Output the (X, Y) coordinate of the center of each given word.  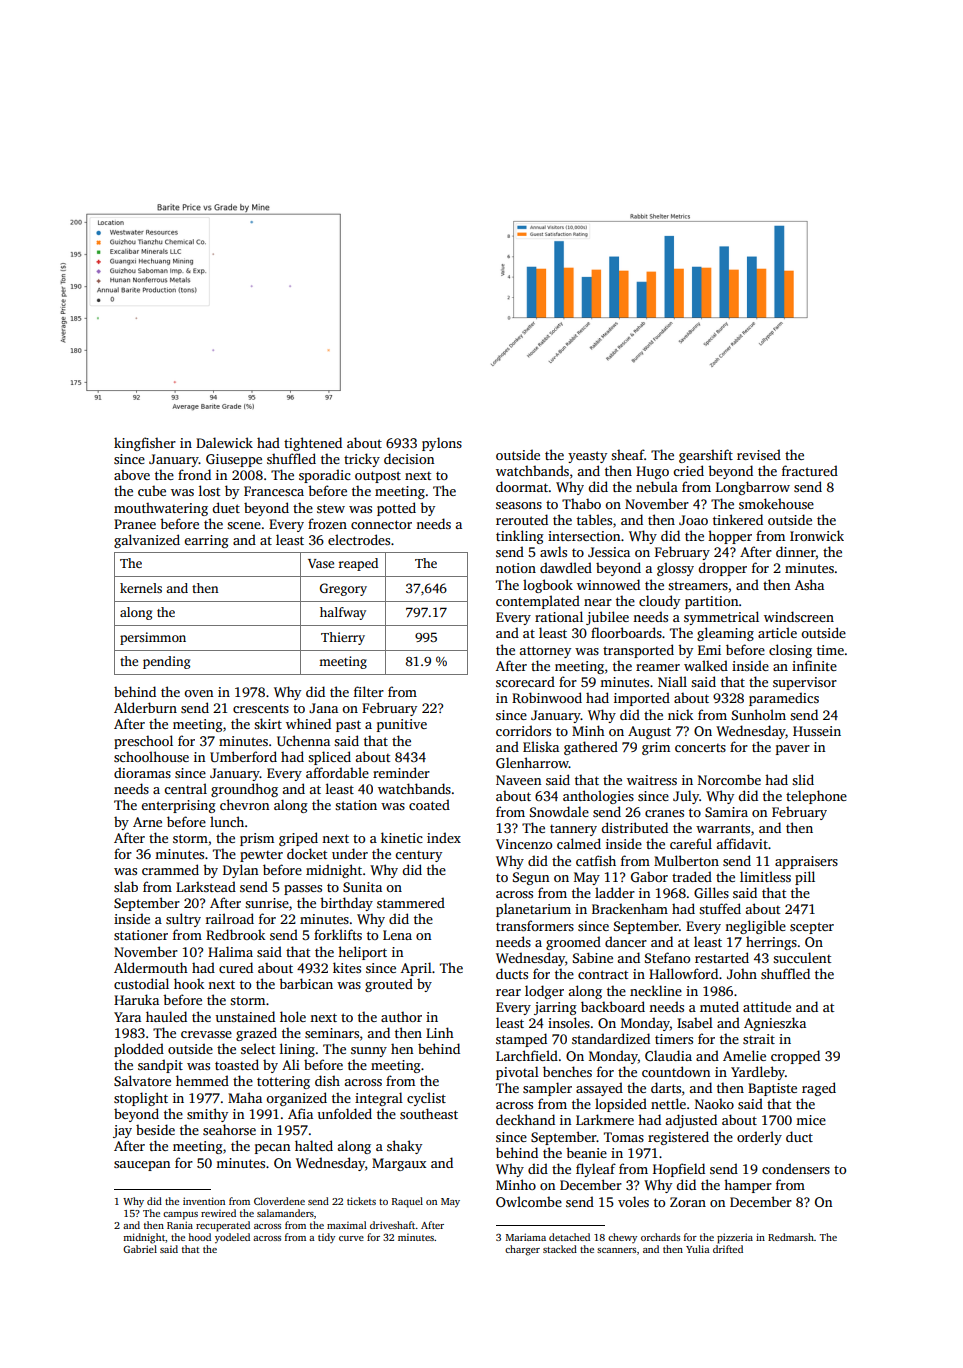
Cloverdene (279, 1201)
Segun (531, 878)
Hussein (817, 731)
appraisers (806, 862)
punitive (402, 725)
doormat (522, 486)
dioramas (142, 772)
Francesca (274, 491)
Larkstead (206, 886)
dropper (723, 569)
